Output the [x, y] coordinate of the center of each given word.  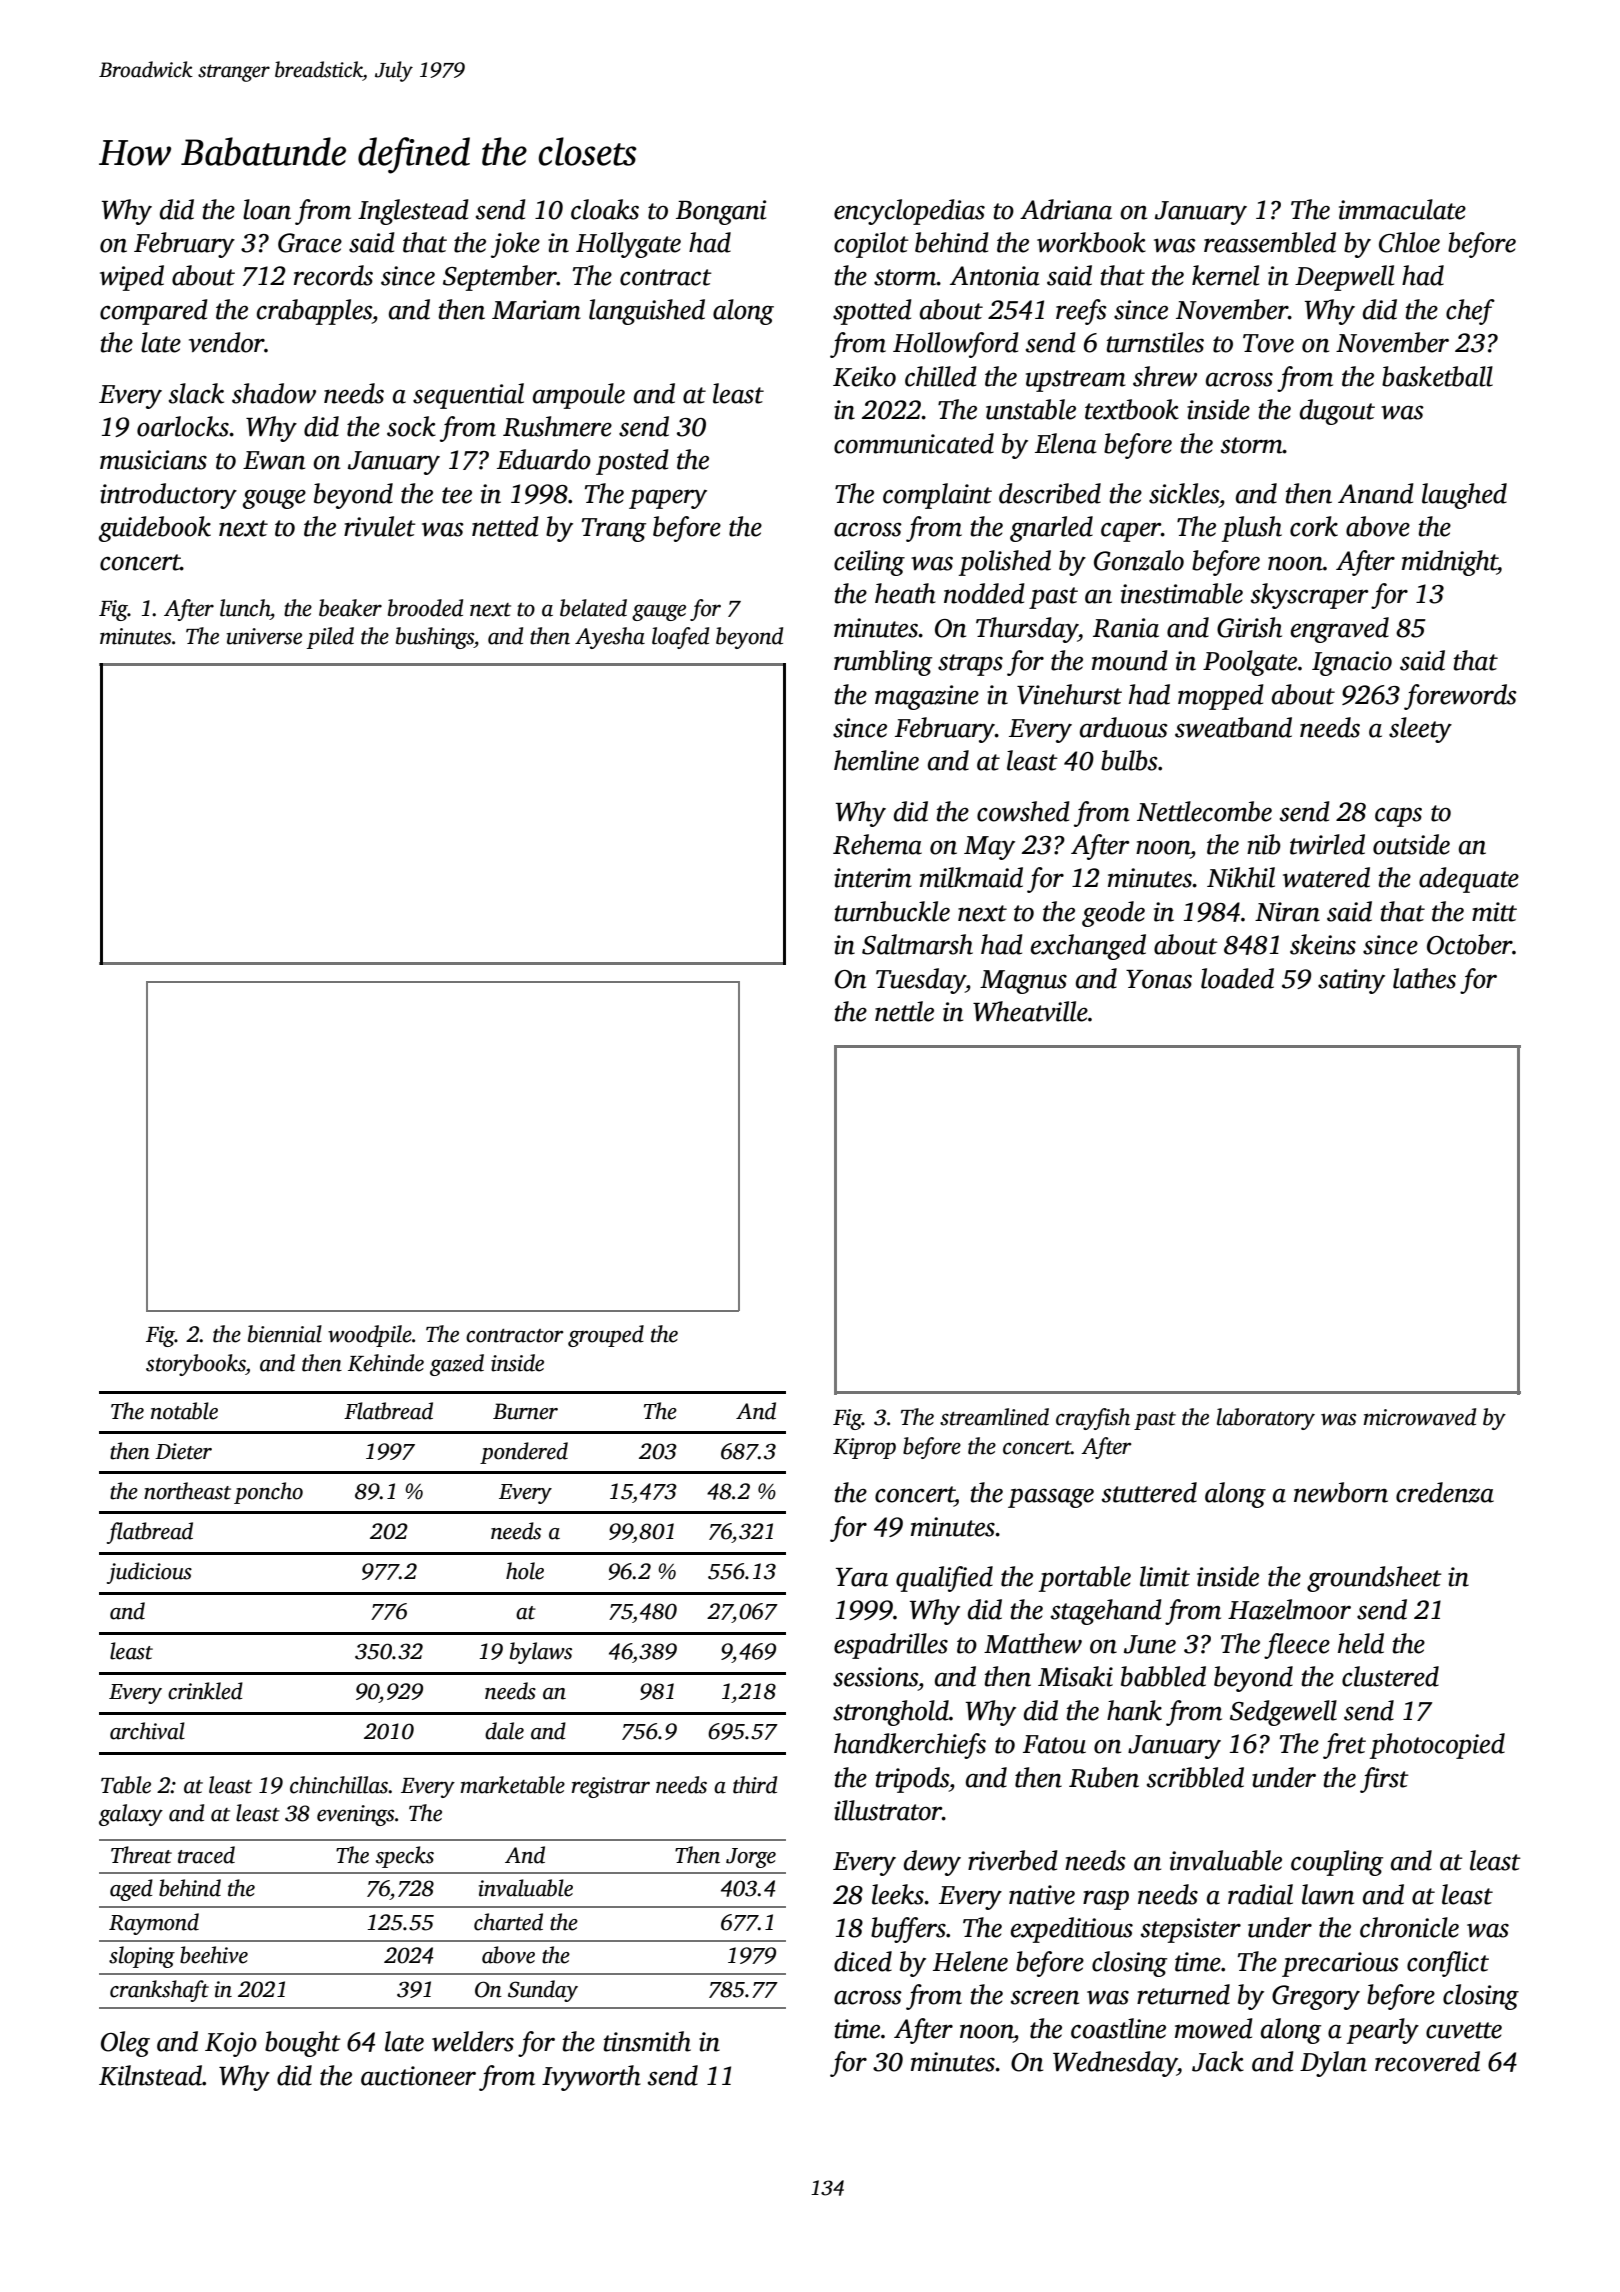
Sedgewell [1283, 1713]
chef [1470, 312]
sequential [468, 396]
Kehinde [386, 1363]
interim [873, 878]
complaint [937, 496]
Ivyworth [591, 2078]
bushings [435, 638]
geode [1113, 914]
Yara [862, 1577]
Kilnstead [151, 2075]
